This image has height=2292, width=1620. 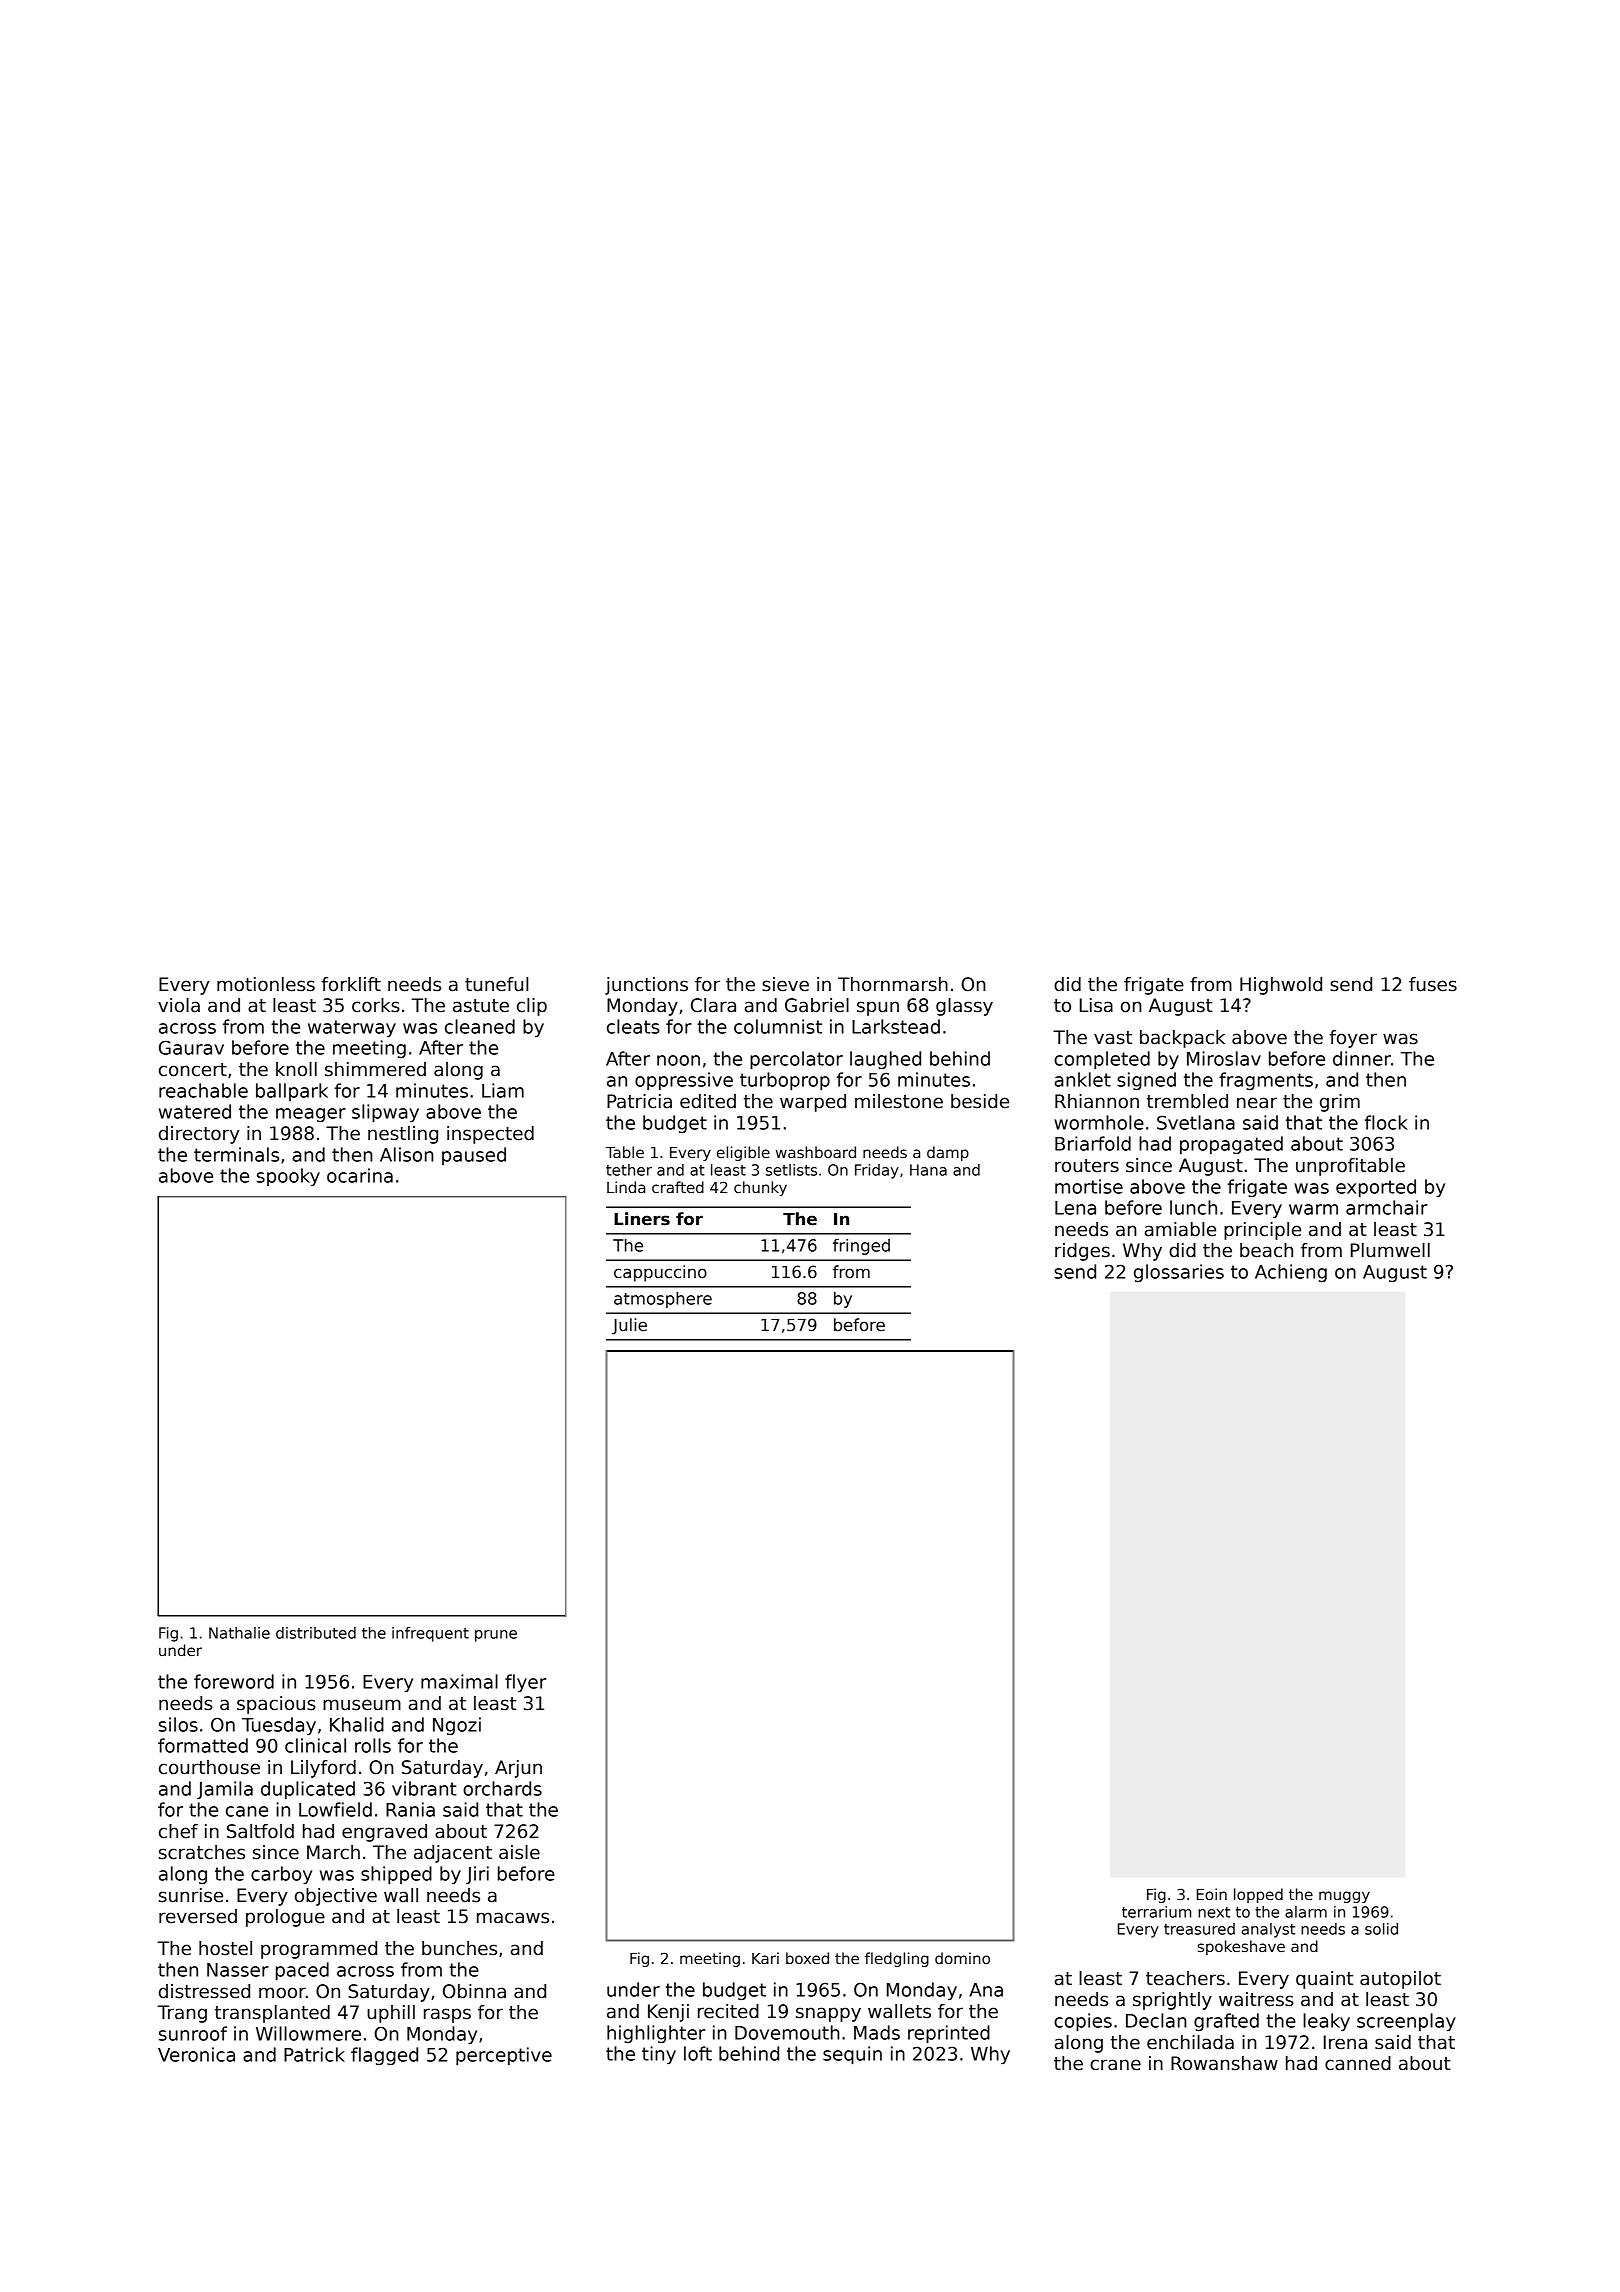 I want to click on Highwold, so click(x=1281, y=986).
